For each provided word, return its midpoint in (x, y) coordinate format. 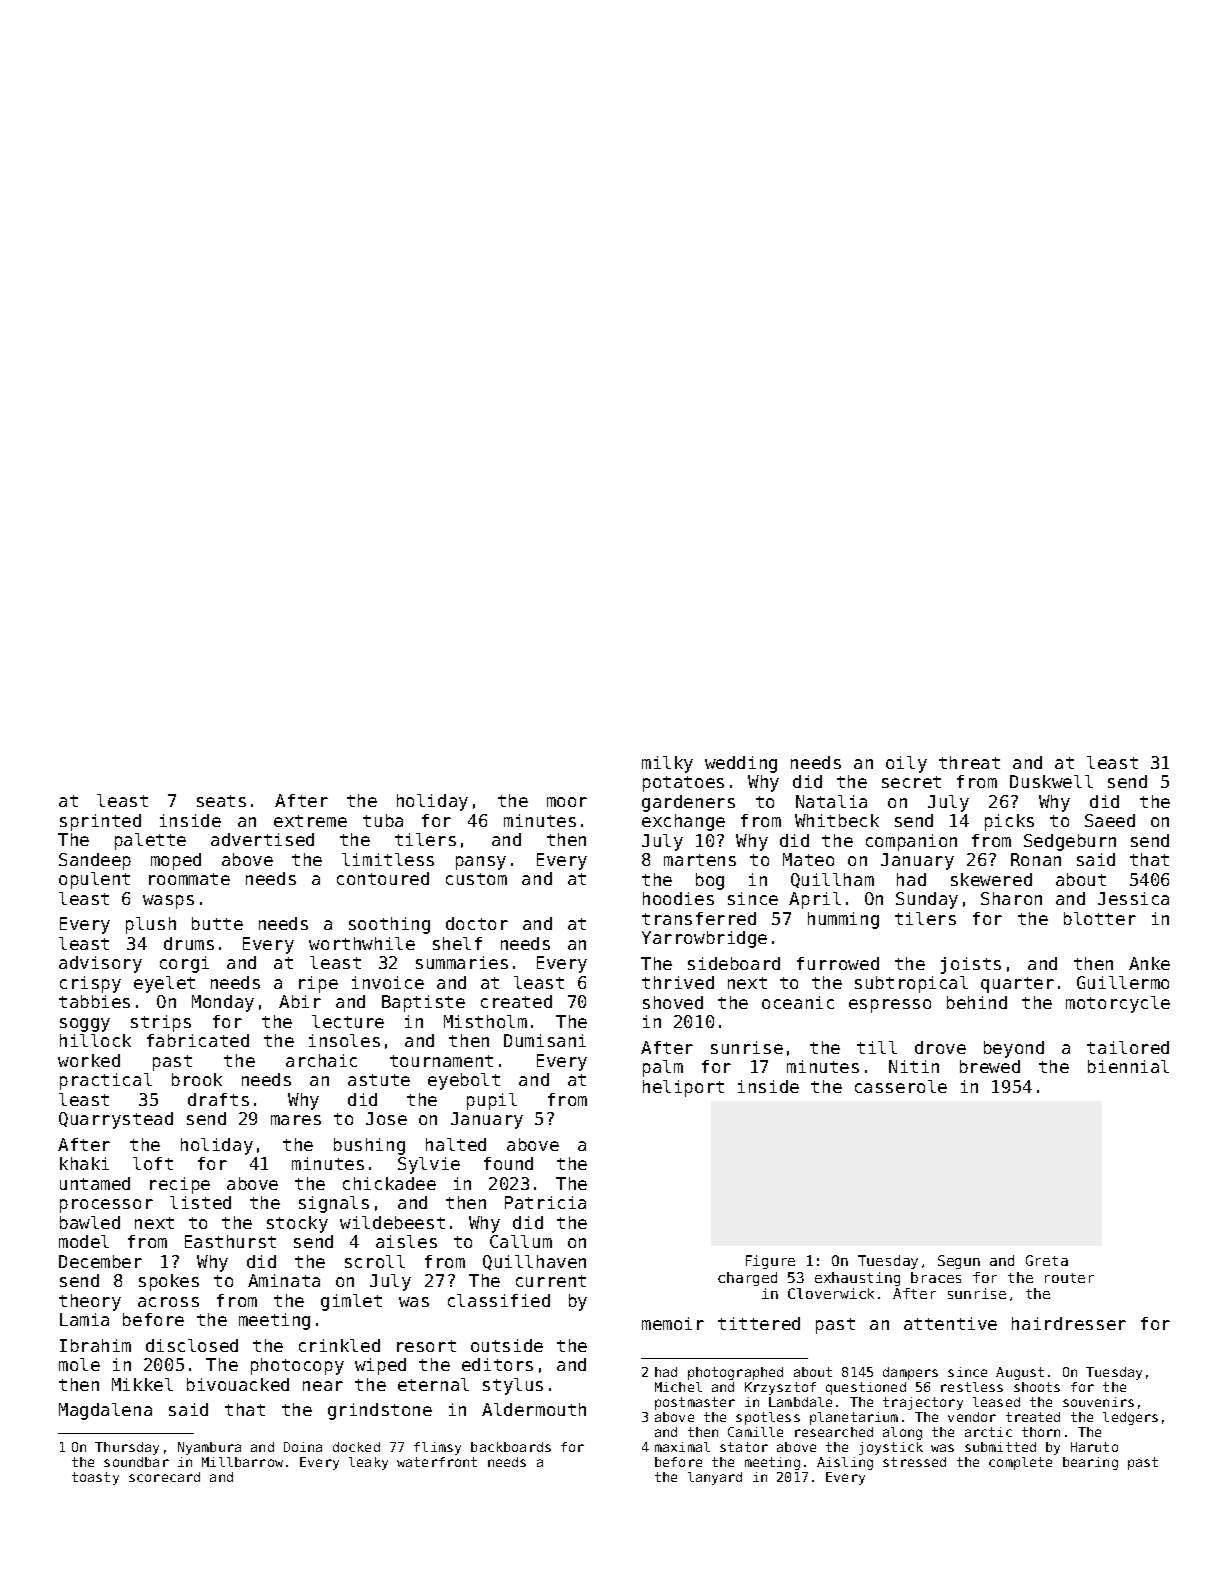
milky (667, 764)
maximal (682, 1447)
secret (911, 782)
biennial (1128, 1066)
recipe (180, 1185)
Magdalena (105, 1411)
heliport (683, 1088)
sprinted (100, 822)
